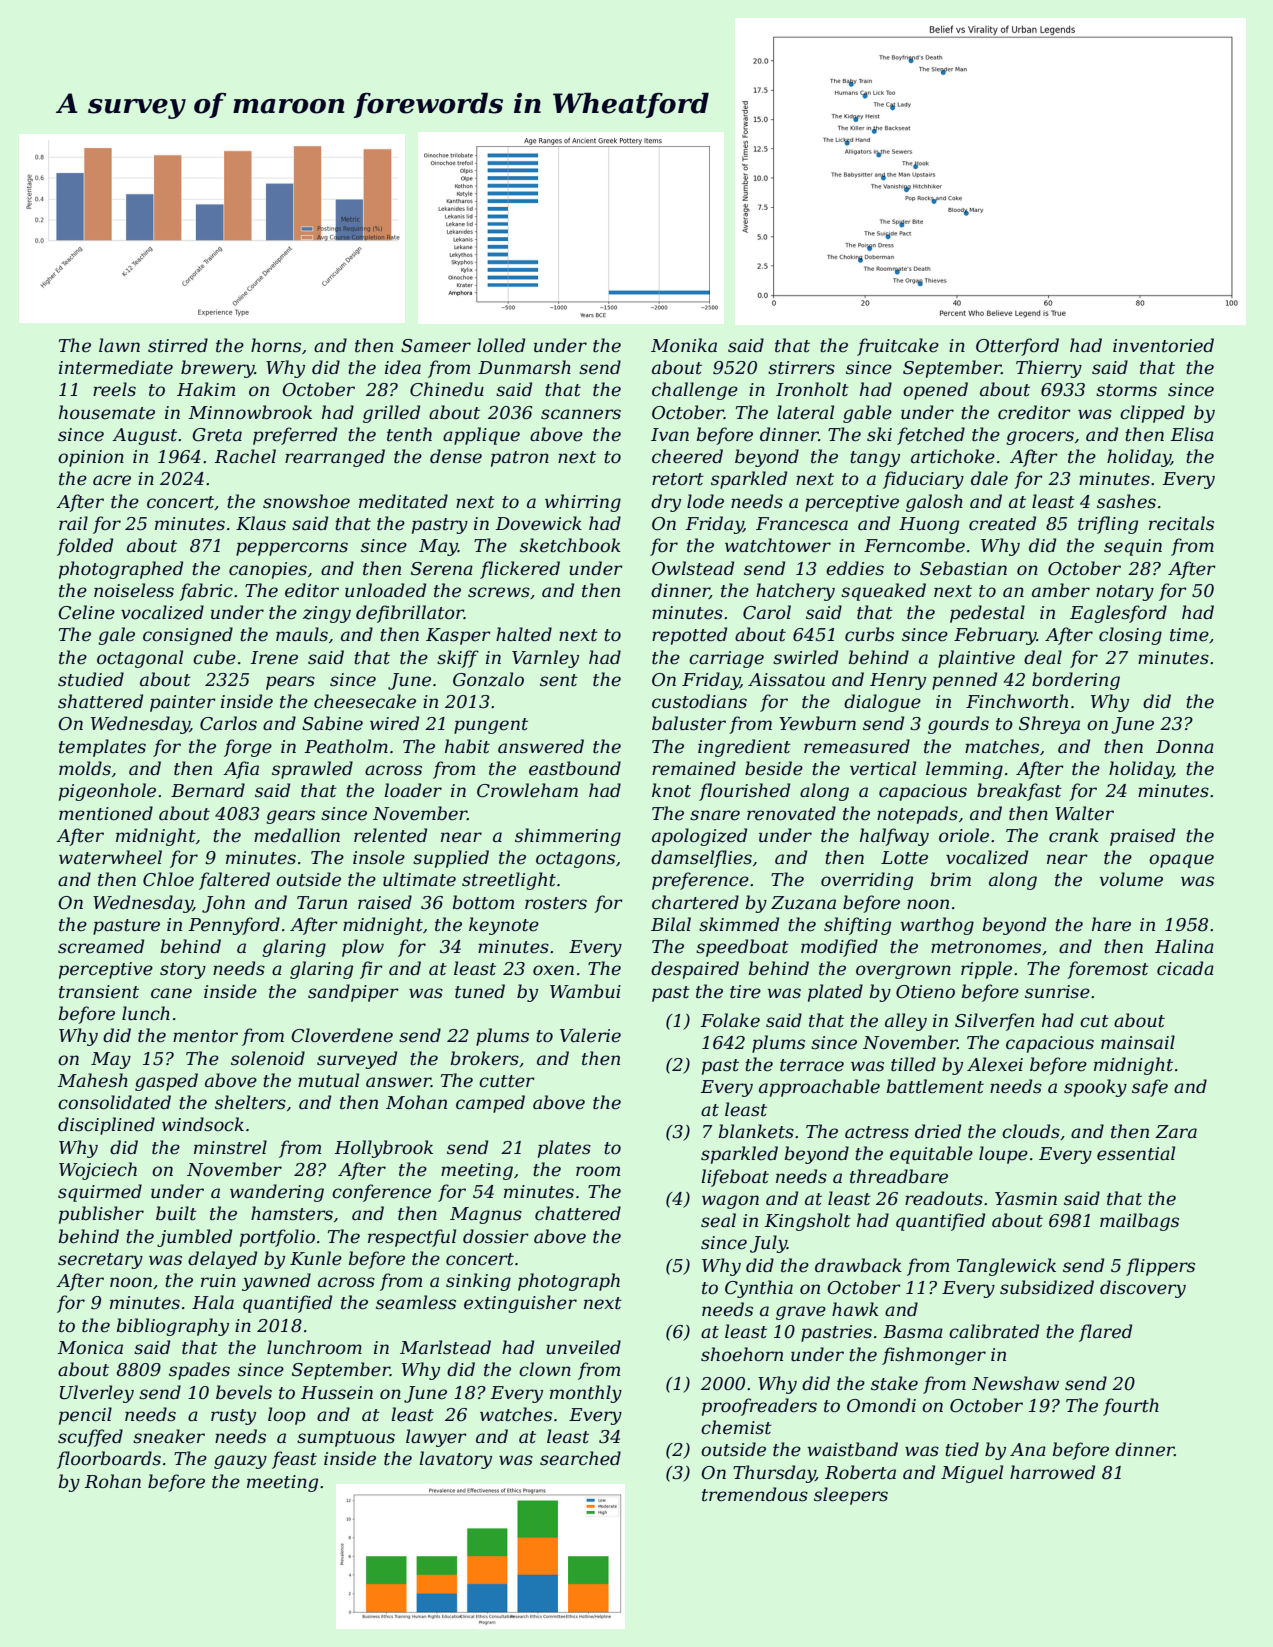 Image resolution: width=1273 pixels, height=1647 pixels. I want to click on Thierry, so click(1049, 369).
